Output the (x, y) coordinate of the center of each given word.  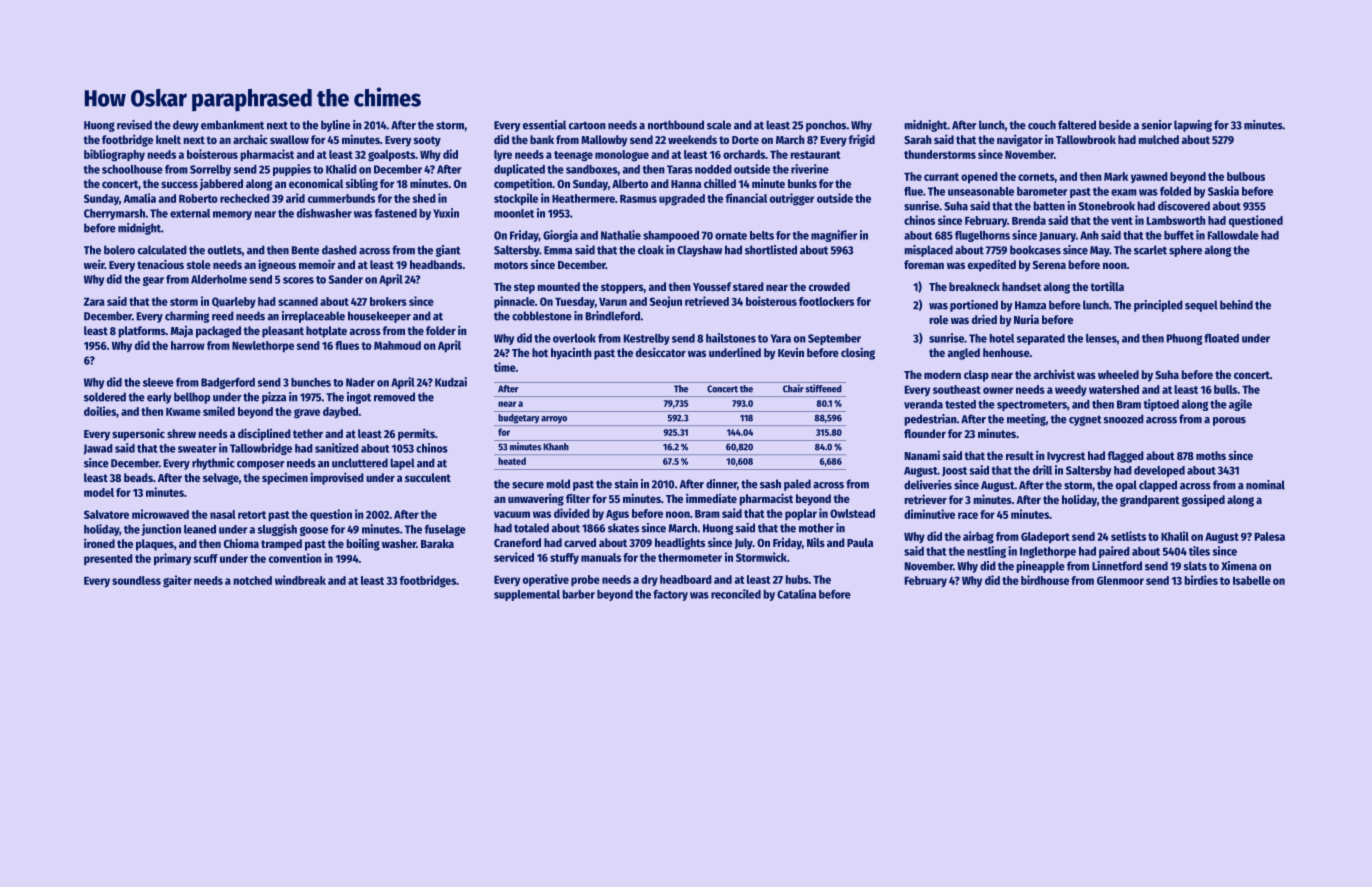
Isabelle (1252, 580)
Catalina (796, 594)
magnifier (834, 236)
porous (1229, 421)
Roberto (198, 198)
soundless (136, 580)
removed (394, 397)
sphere (1185, 251)
